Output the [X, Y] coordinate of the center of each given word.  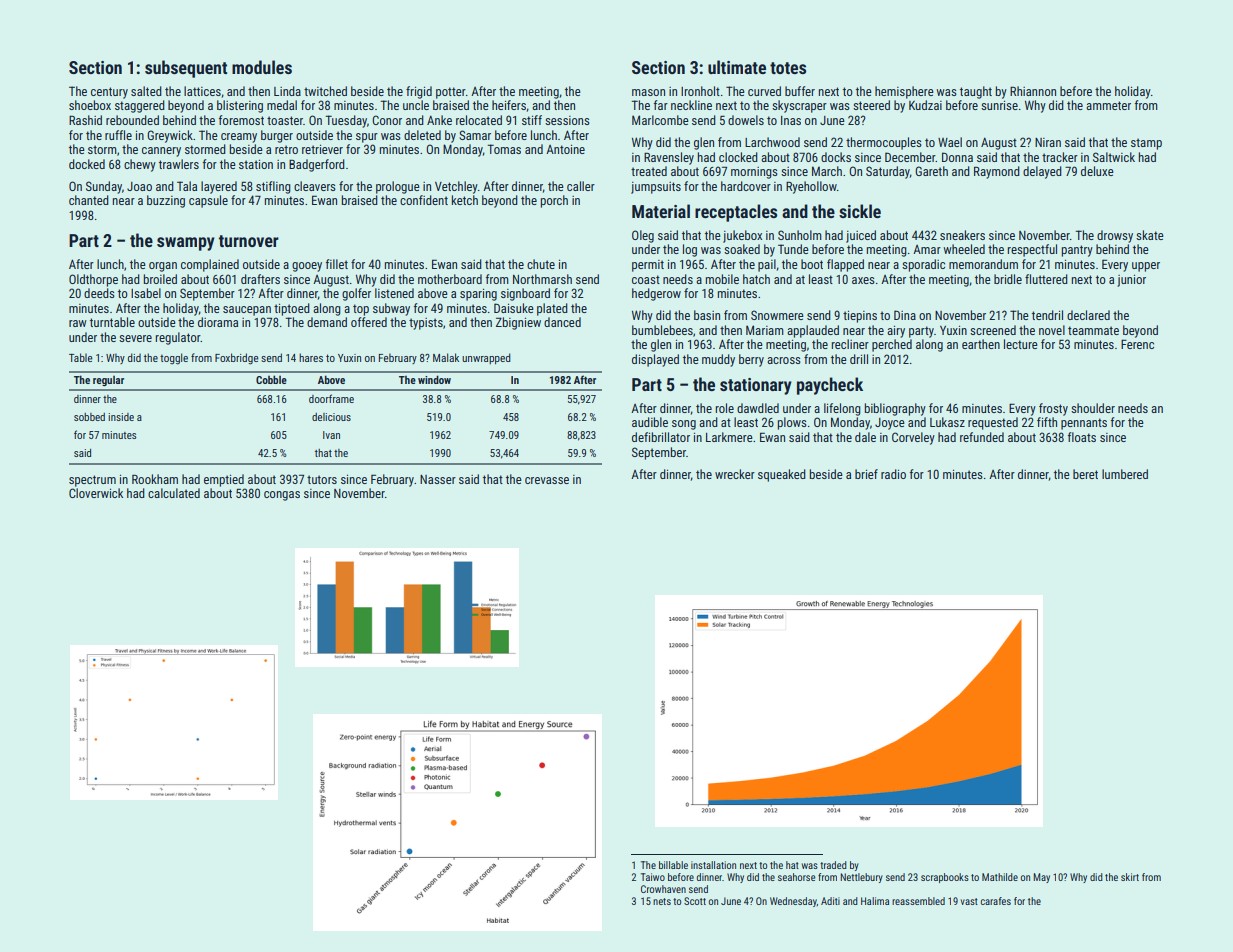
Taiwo [653, 877]
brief [866, 474]
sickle [860, 211]
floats [1082, 437]
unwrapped [486, 359]
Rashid [85, 120]
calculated [174, 493]
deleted [422, 135]
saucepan [247, 311]
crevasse [547, 480]
